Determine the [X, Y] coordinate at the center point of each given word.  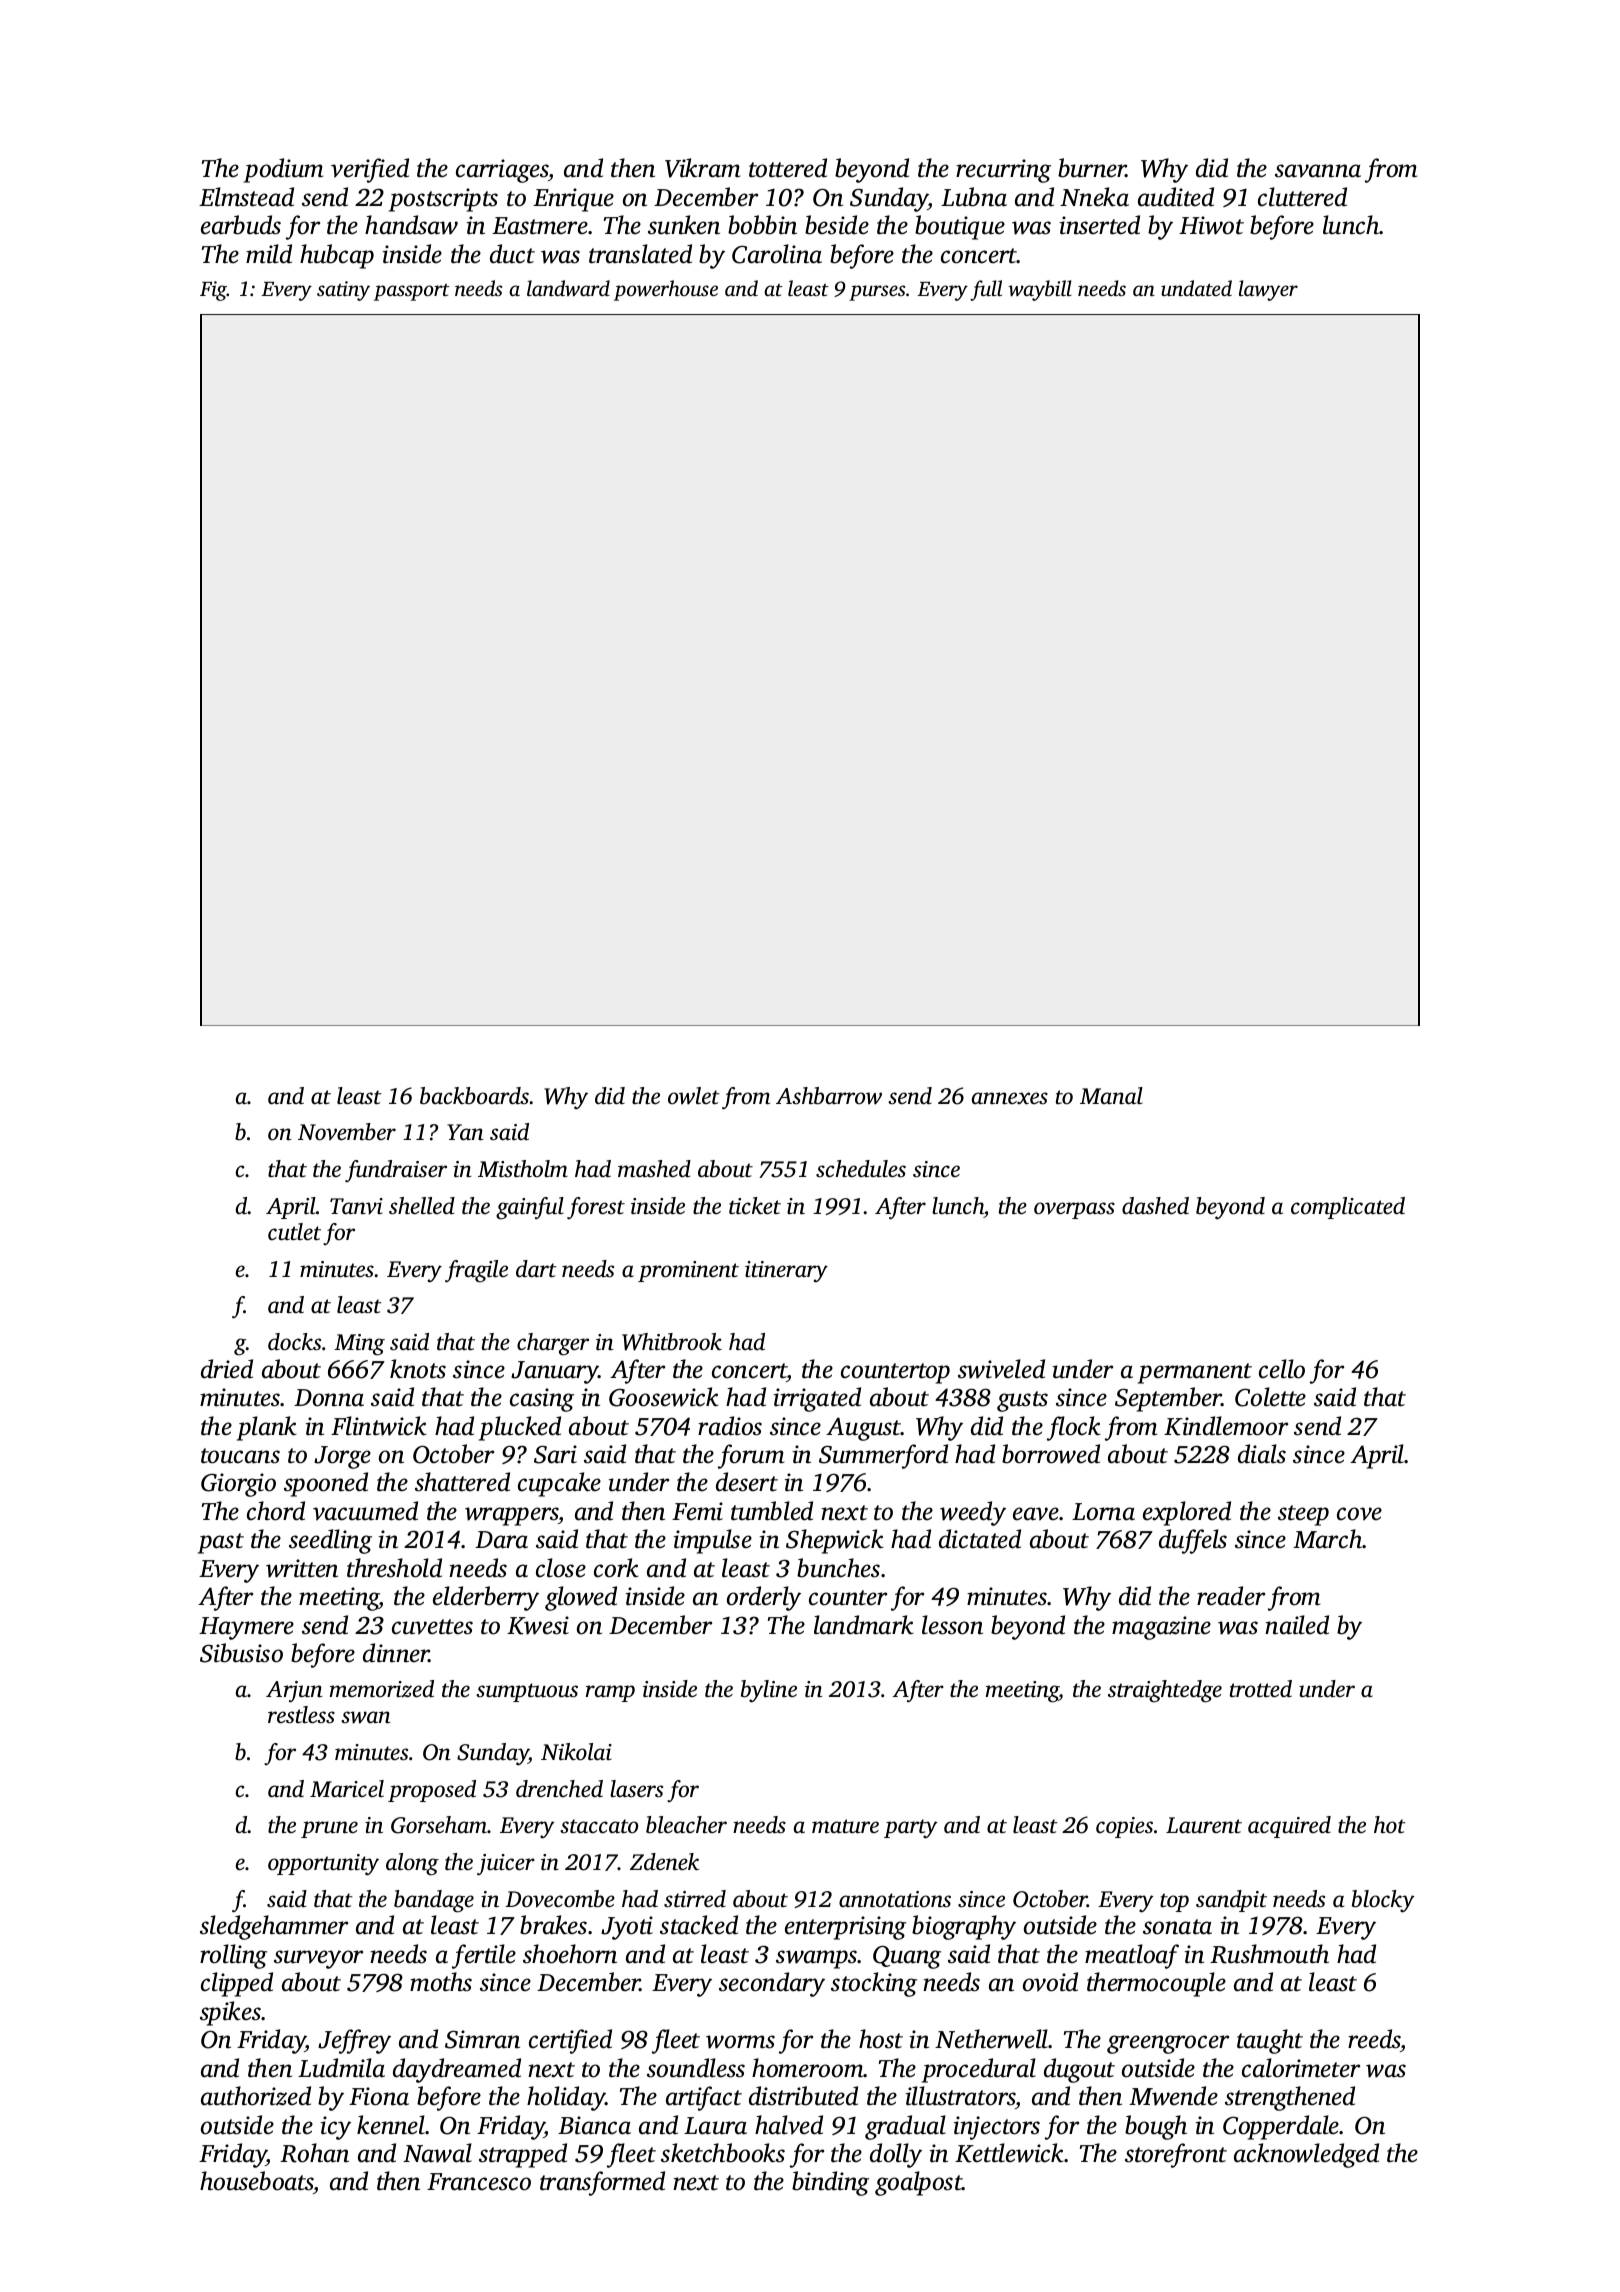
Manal [1111, 1096]
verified [370, 170]
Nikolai [576, 1752]
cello [1282, 1369]
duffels [1193, 1541]
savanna [1318, 171]
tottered [788, 168]
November [347, 1132]
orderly [764, 1598]
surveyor [318, 1959]
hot [1390, 1825]
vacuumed [365, 1511]
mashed [654, 1169]
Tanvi [356, 1206]
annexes [1010, 1098]
